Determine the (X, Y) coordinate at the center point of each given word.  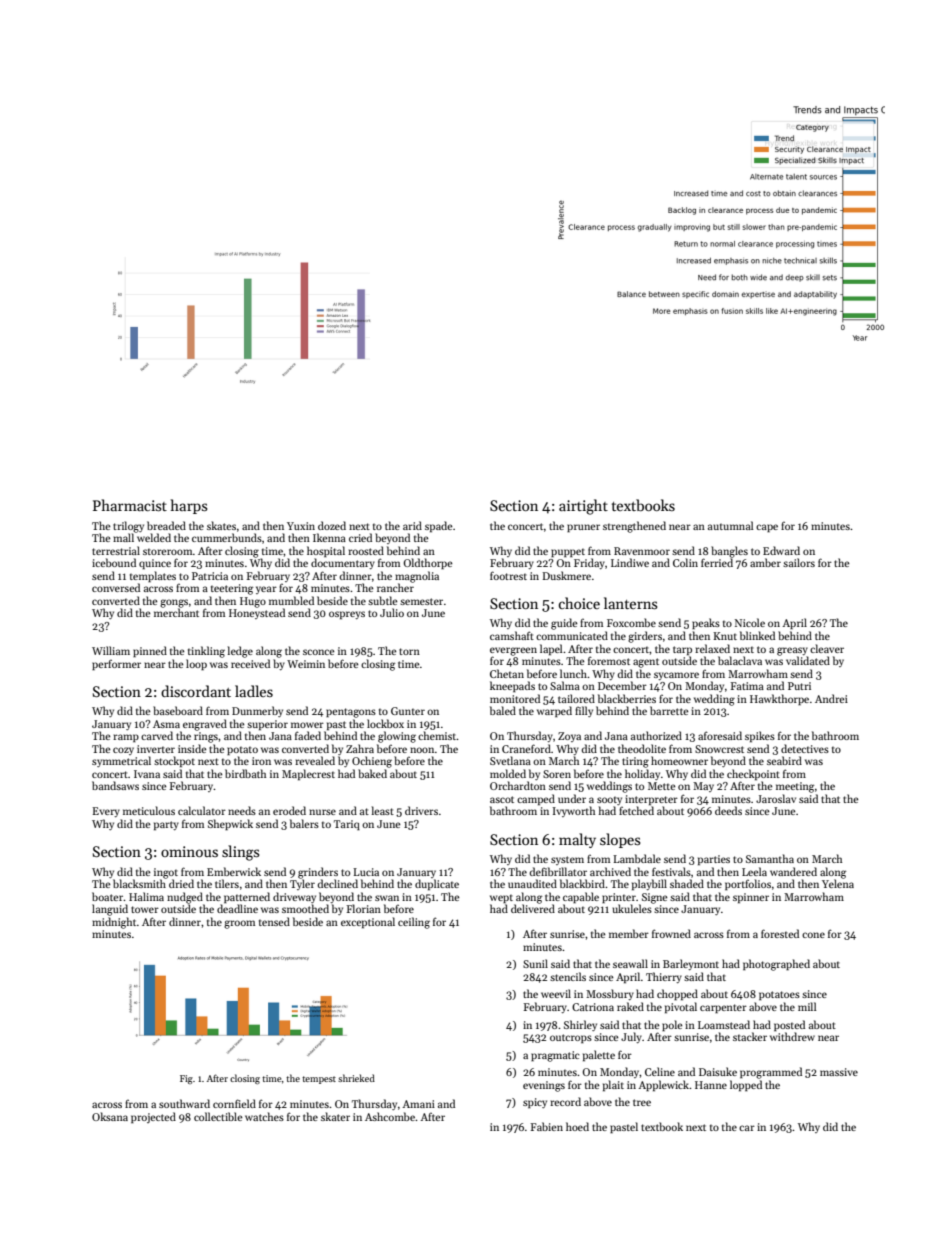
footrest (508, 575)
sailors (799, 562)
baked (372, 773)
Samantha (770, 858)
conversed (116, 587)
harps (189, 506)
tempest (319, 1080)
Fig (186, 1079)
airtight (583, 507)
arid (412, 525)
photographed (776, 965)
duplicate (437, 884)
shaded (687, 883)
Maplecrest (308, 774)
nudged (185, 898)
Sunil (535, 963)
